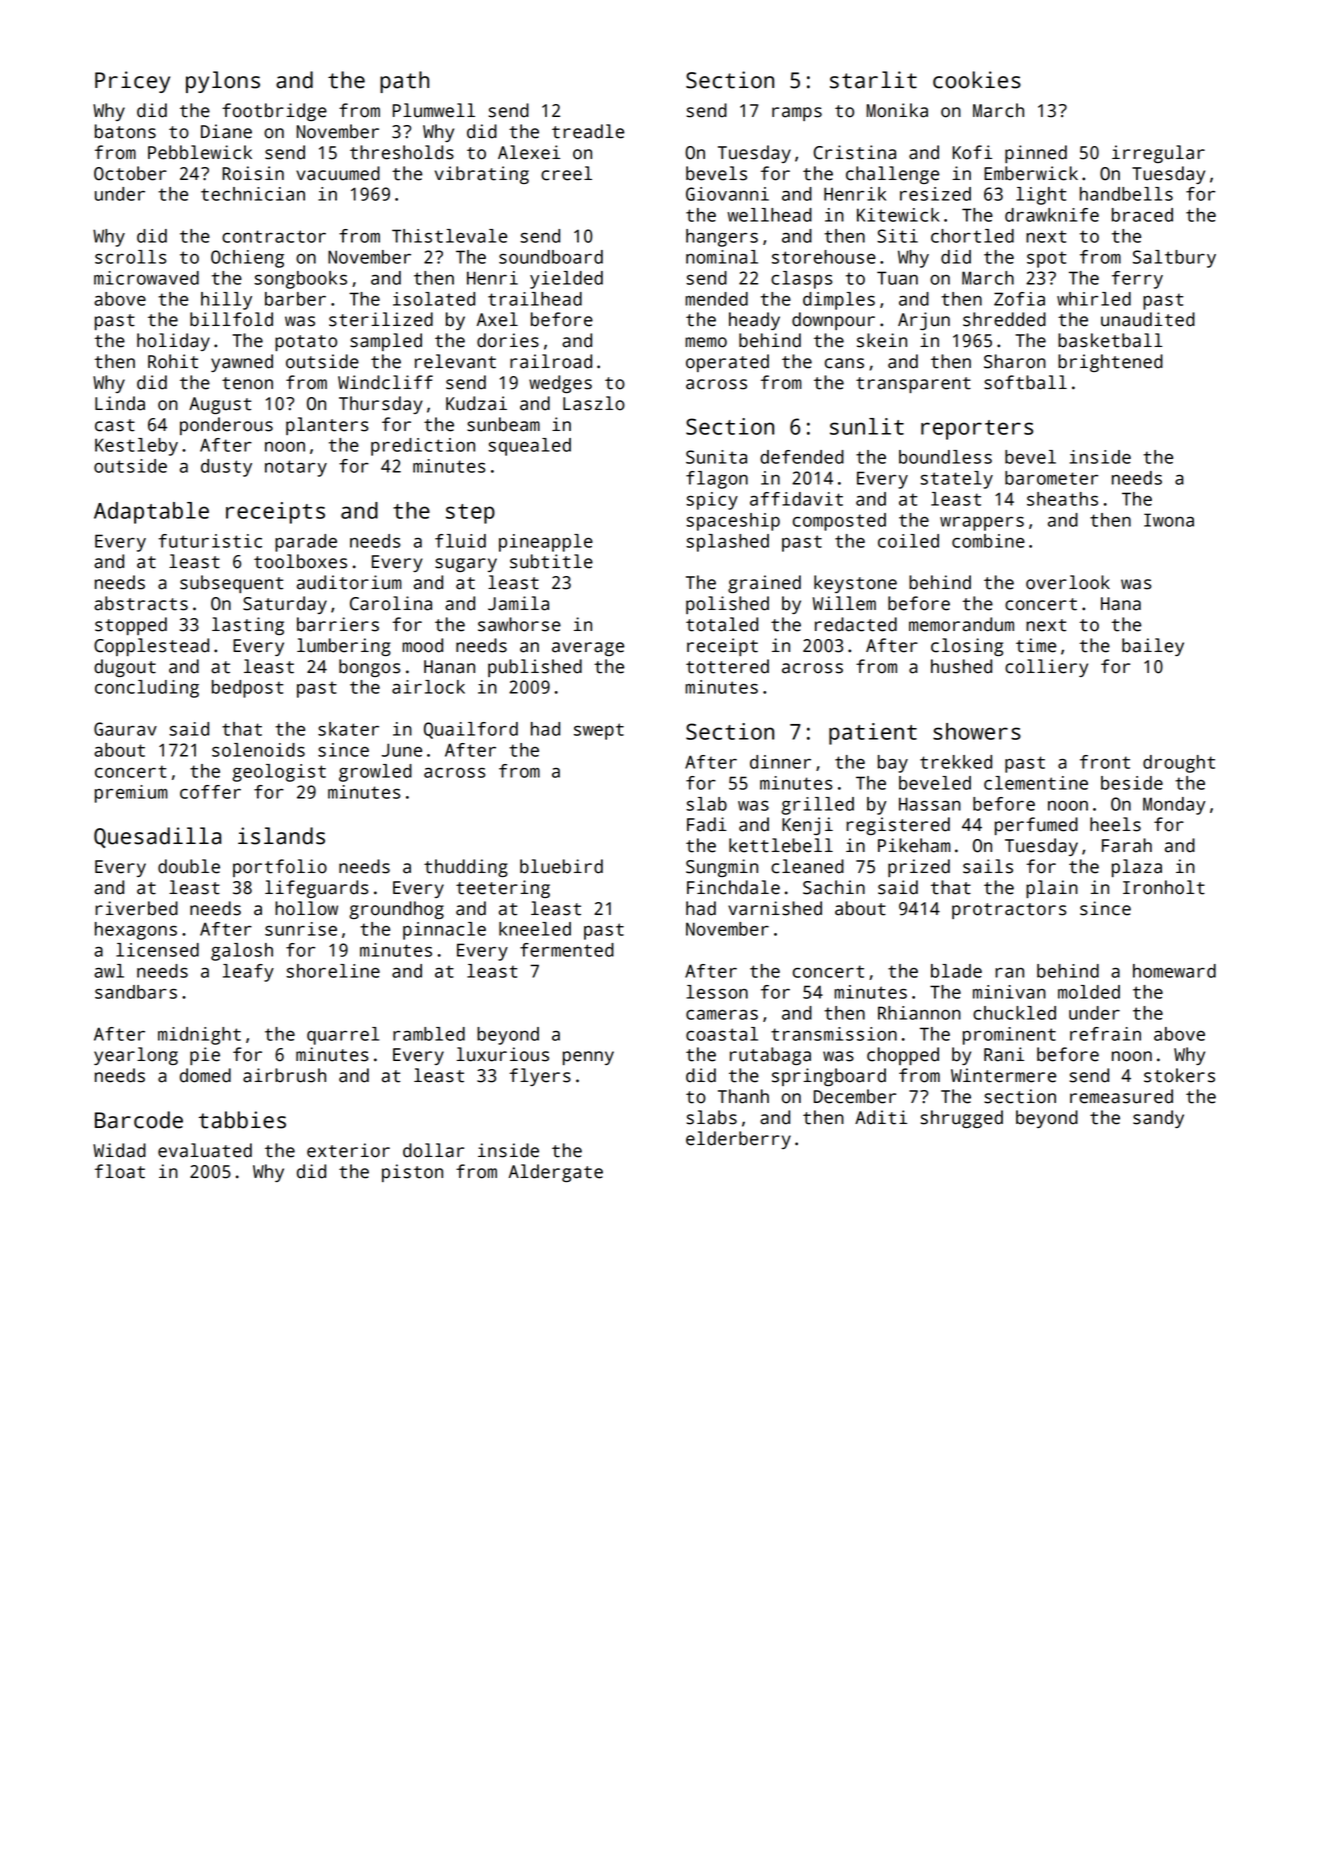  I want to click on treadle, so click(588, 131).
